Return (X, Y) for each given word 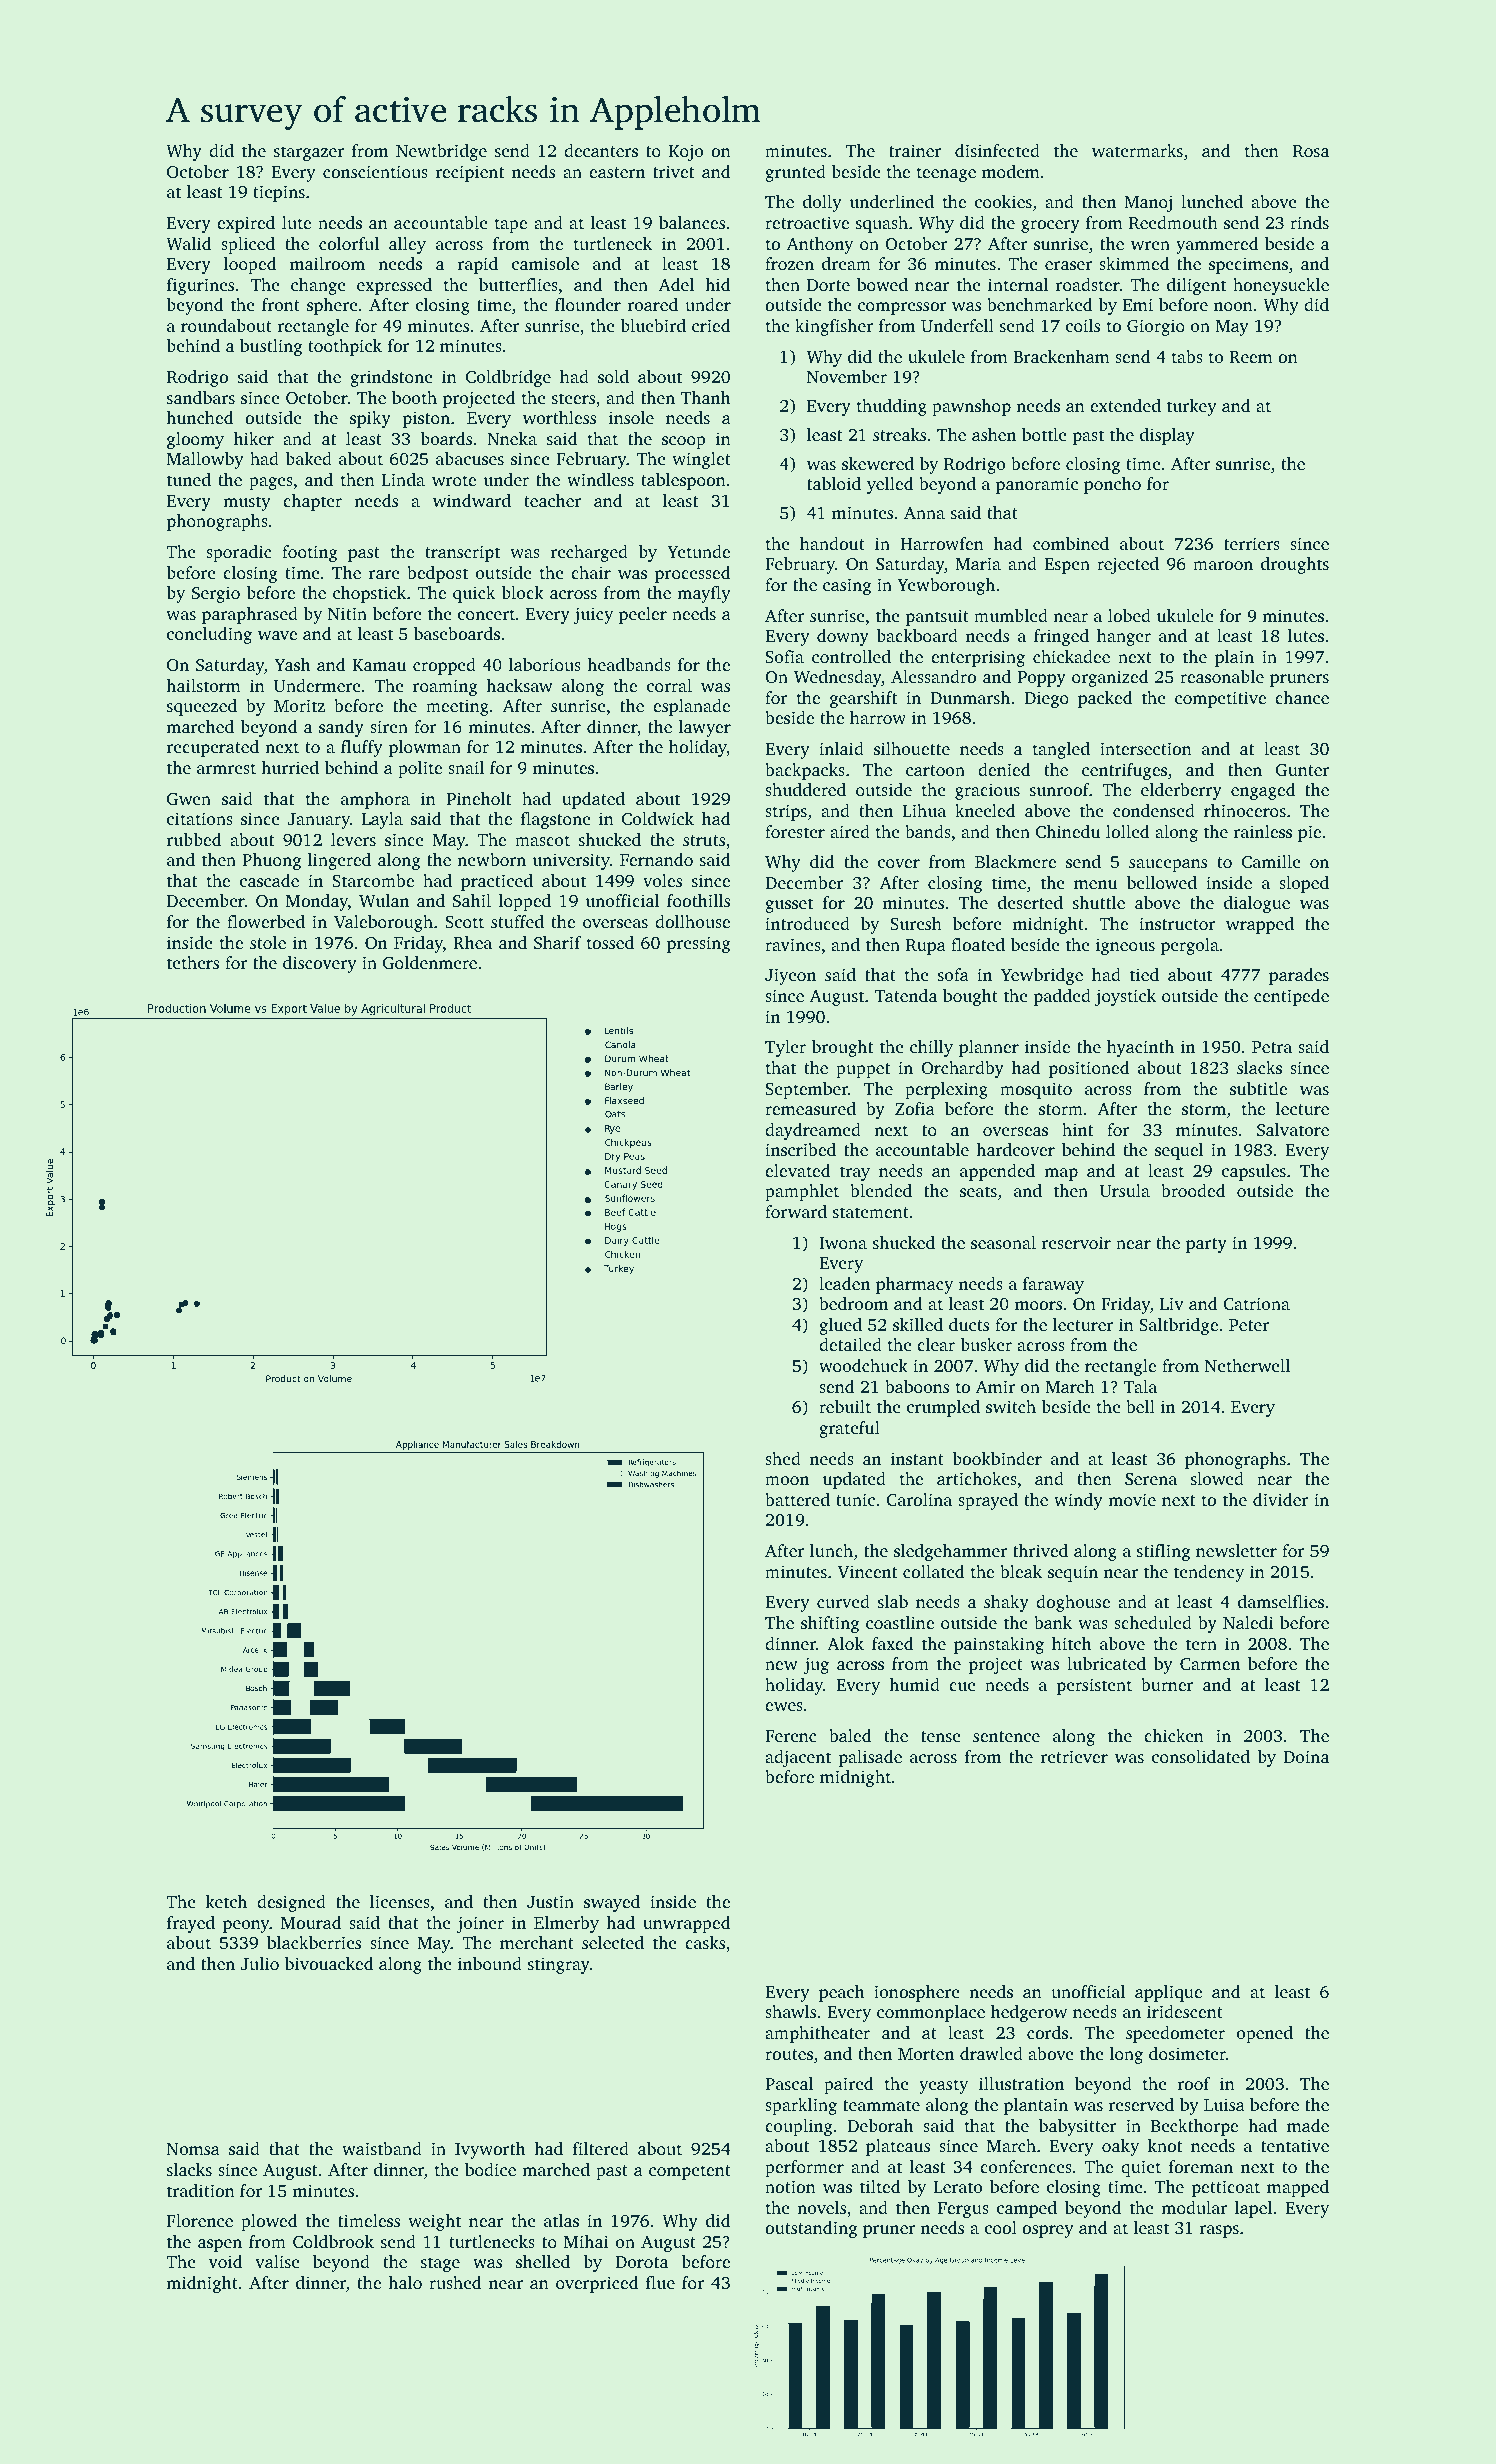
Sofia (784, 657)
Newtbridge (441, 152)
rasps (1219, 2231)
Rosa (1311, 151)
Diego (1046, 699)
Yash (292, 664)
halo (405, 2282)
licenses (400, 1901)
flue (660, 2282)
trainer (915, 150)
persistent (1094, 1686)
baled (850, 1735)
